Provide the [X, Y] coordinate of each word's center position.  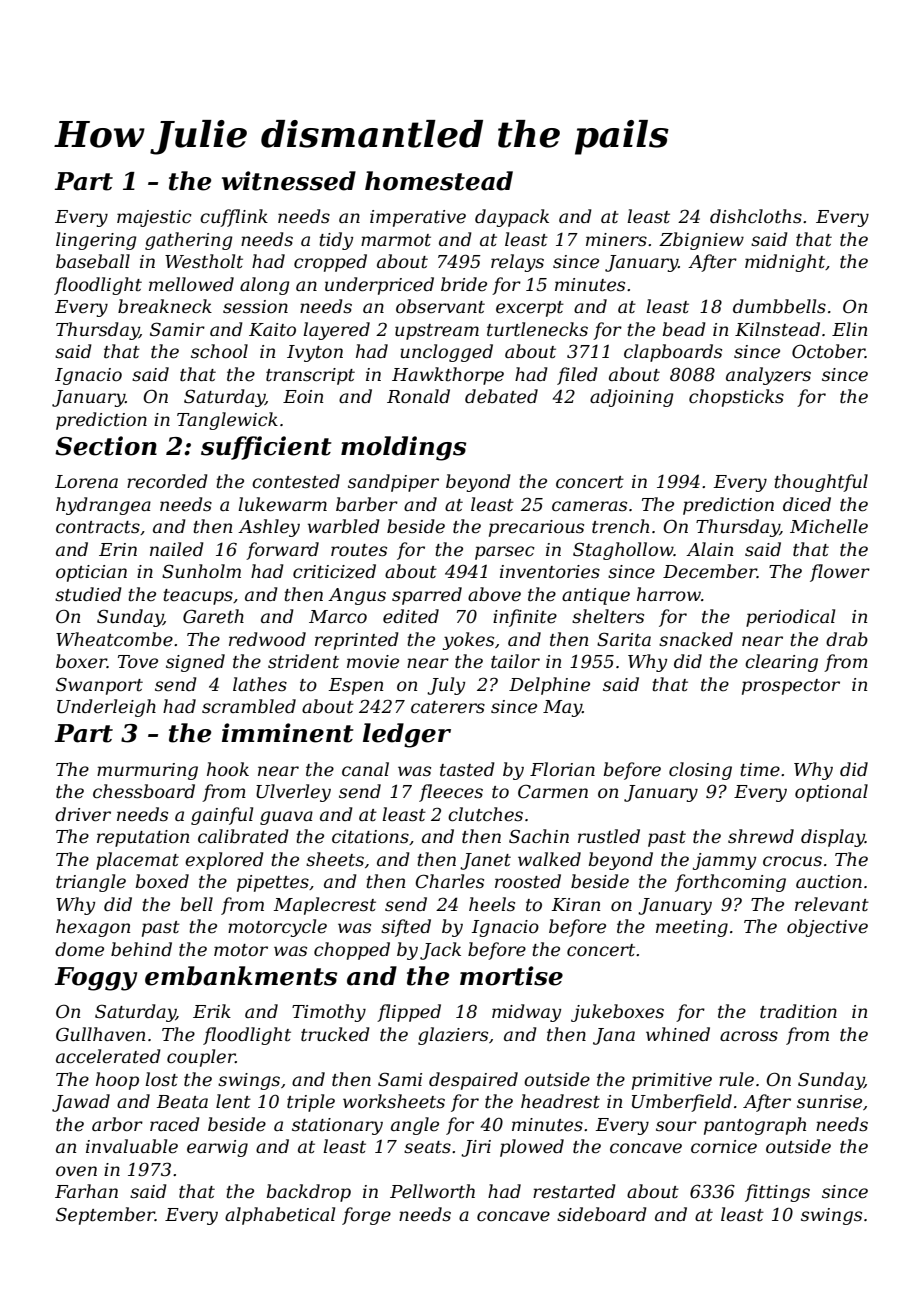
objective [827, 928]
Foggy [96, 979]
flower [840, 573]
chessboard [144, 791]
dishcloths [756, 216]
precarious [536, 528]
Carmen [553, 791]
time [760, 769]
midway [526, 1013]
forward [282, 551]
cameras [589, 506]
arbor [117, 1124]
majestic [154, 218]
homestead [439, 181]
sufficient [266, 448]
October [828, 351]
